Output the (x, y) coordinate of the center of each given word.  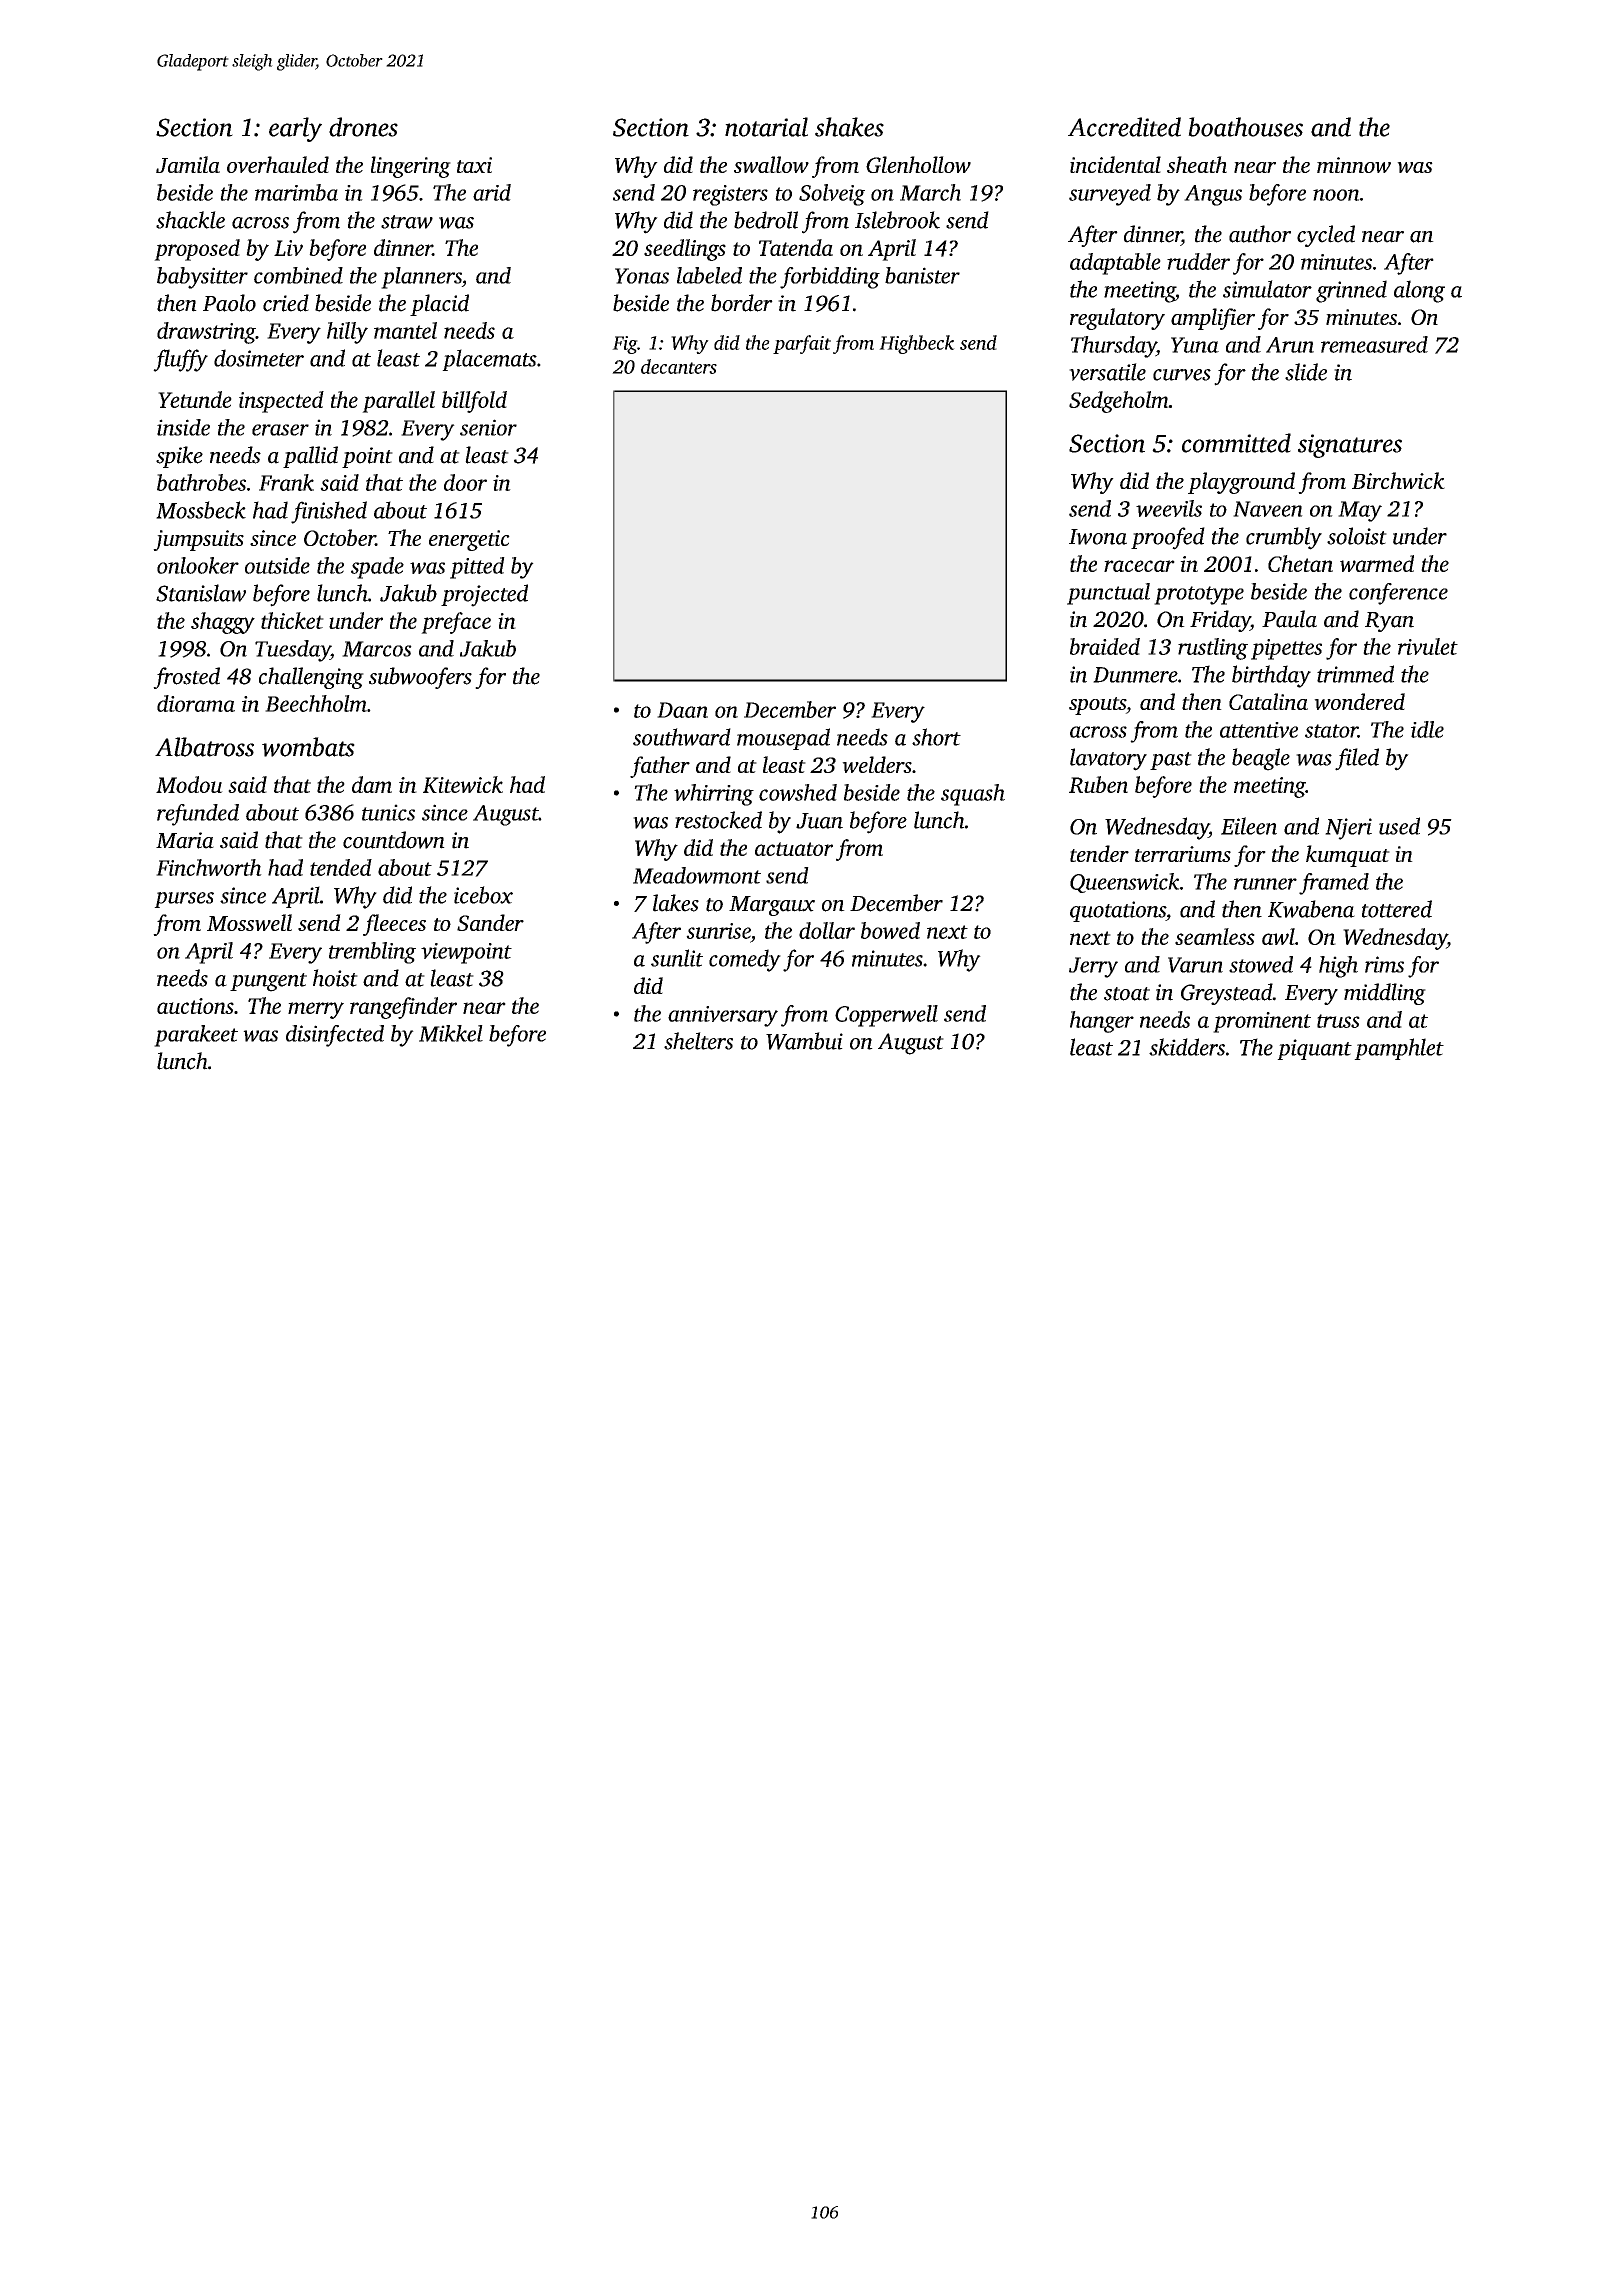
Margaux (772, 906)
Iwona (1098, 537)
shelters (698, 1041)
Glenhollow (918, 164)
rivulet (1428, 646)
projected (484, 595)
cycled (1326, 236)
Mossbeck (201, 510)
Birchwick (1398, 480)
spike (179, 457)
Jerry (1093, 967)
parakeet (196, 1036)
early (295, 129)
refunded (198, 815)
